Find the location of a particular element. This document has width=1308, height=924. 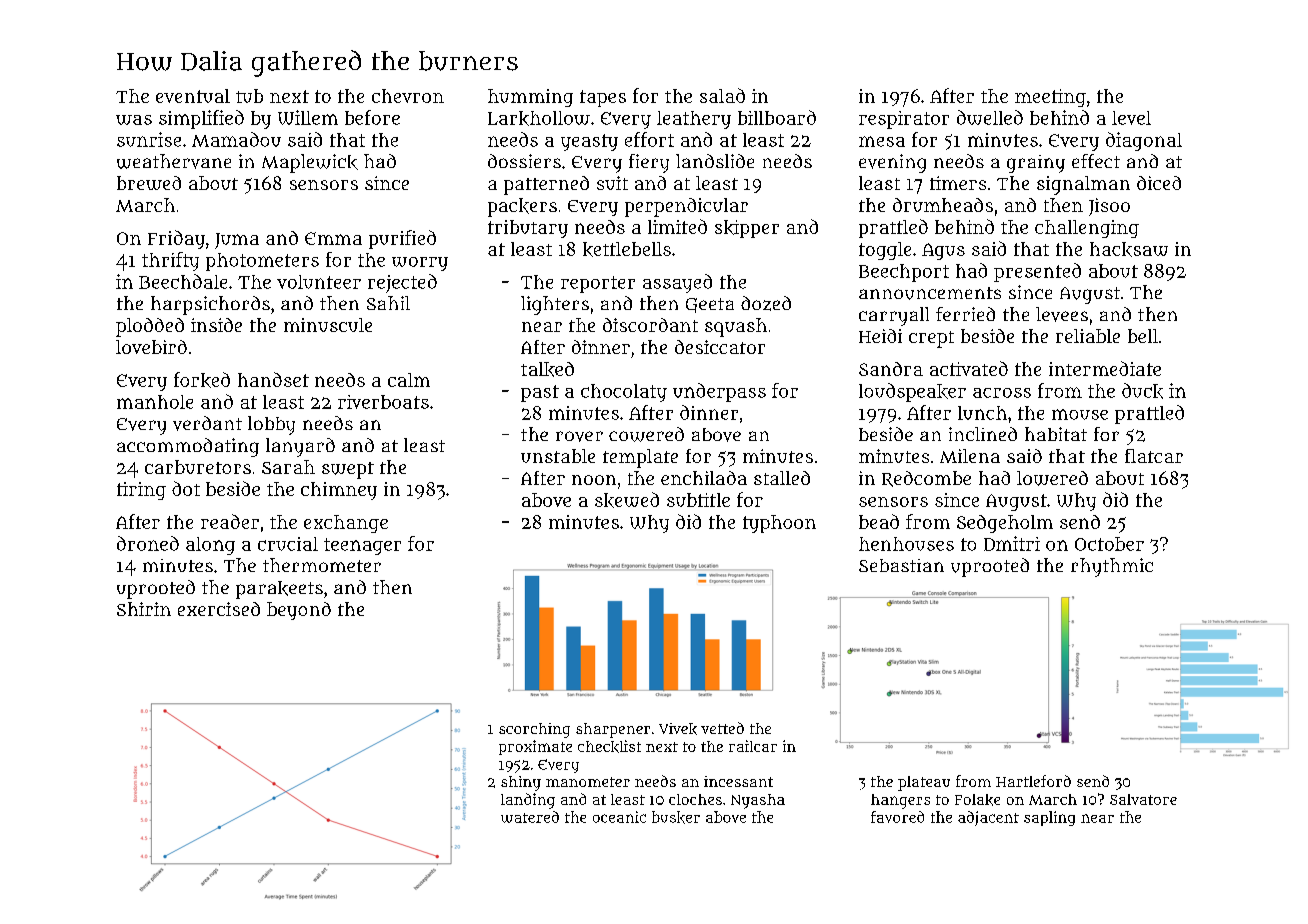

flatcar is located at coordinates (1154, 456).
